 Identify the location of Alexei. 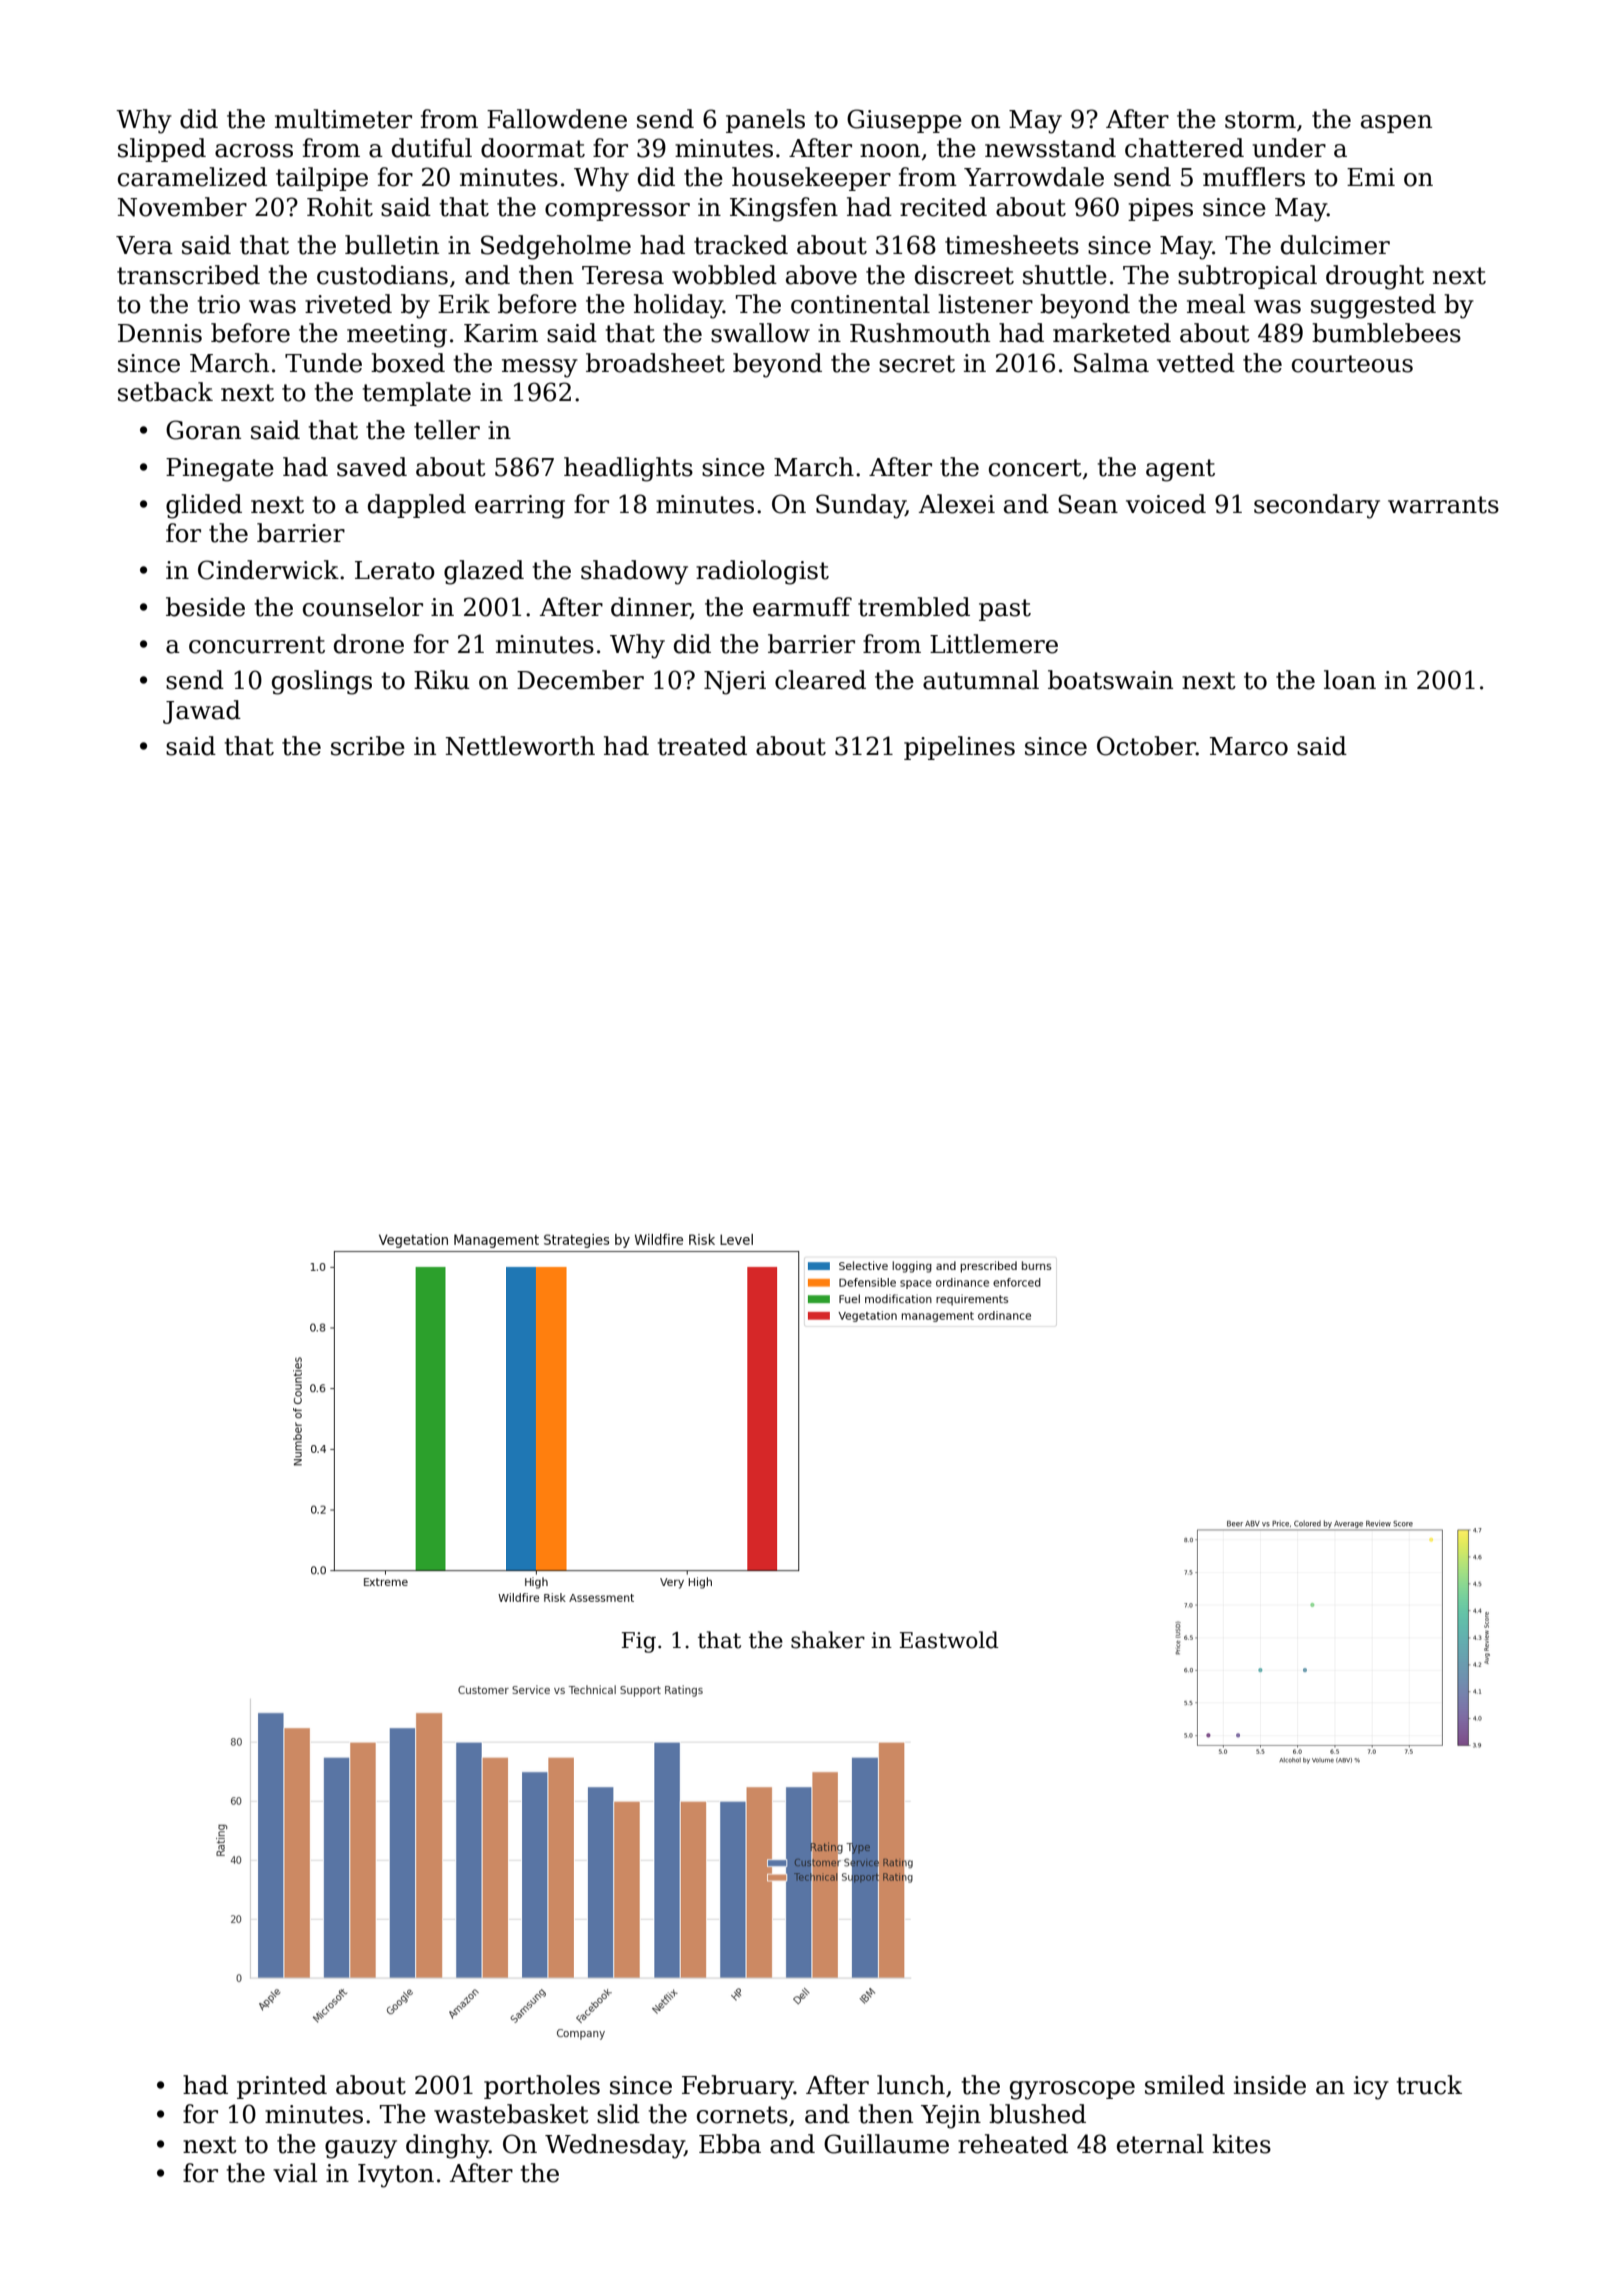
(957, 504).
